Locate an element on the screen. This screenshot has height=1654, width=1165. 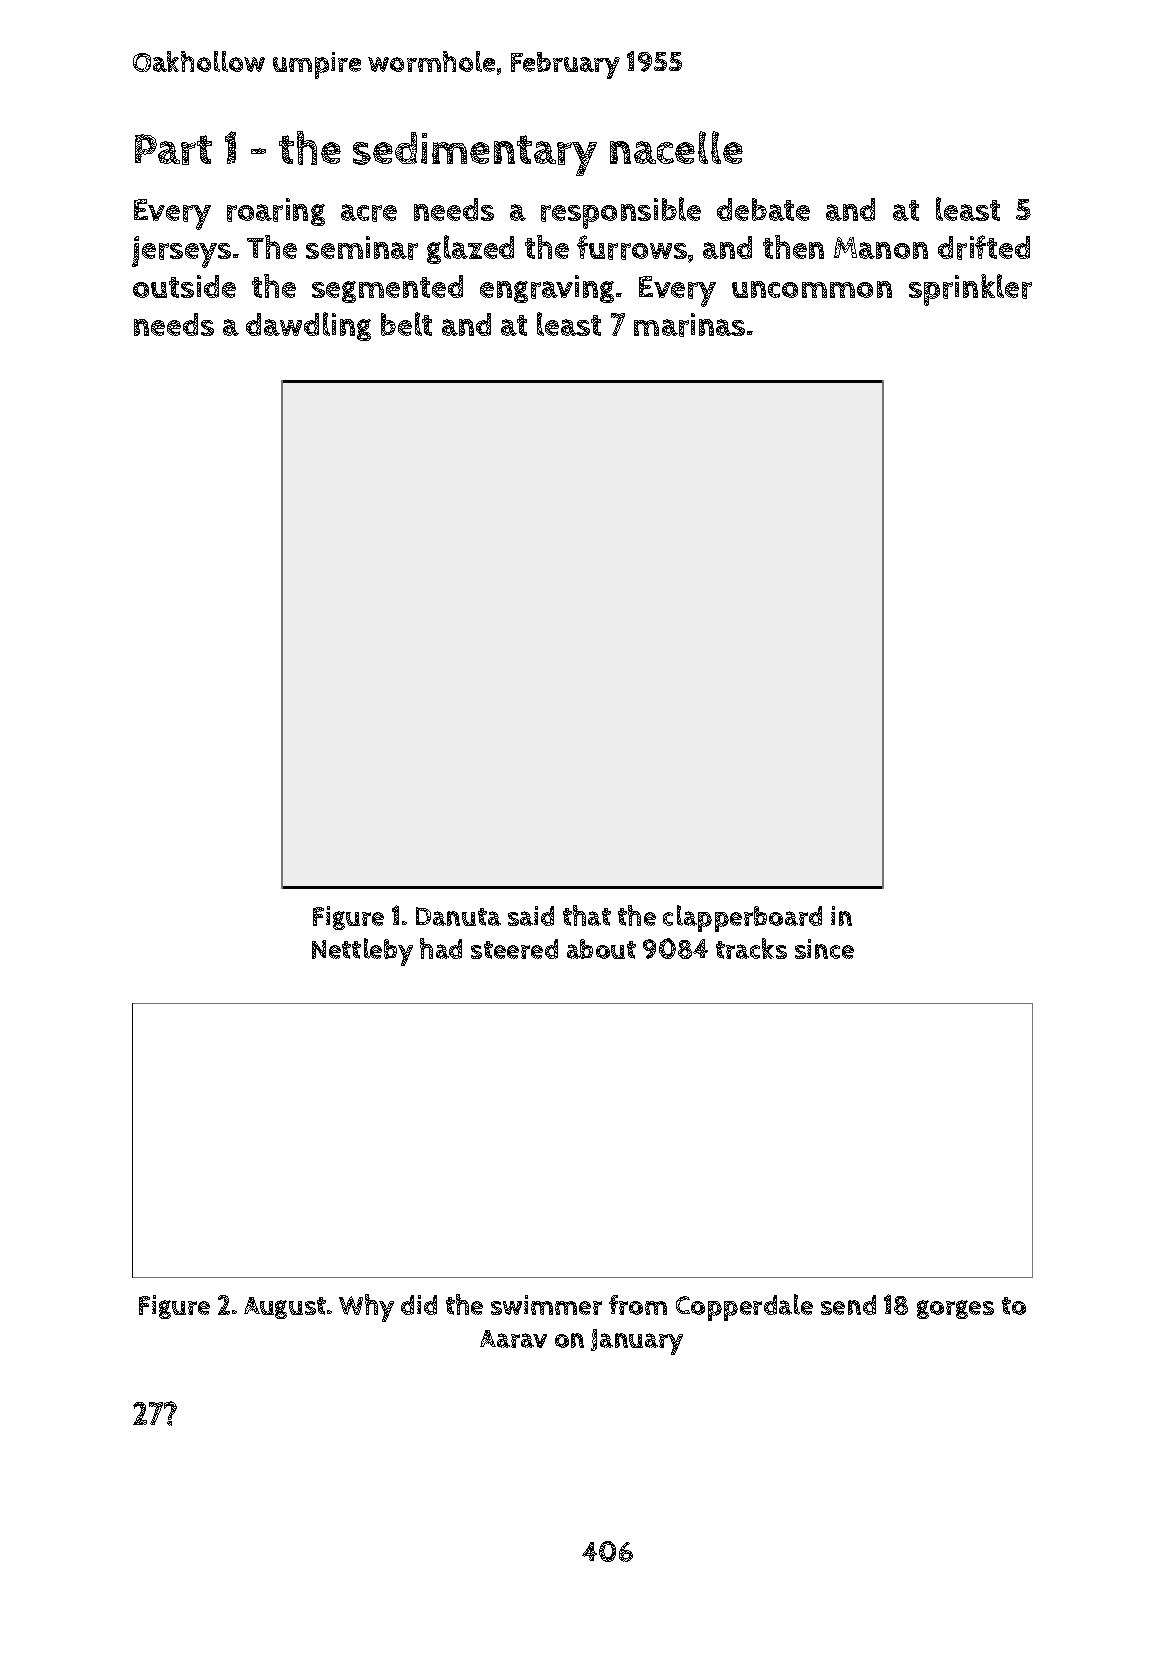
marinas is located at coordinates (689, 325).
